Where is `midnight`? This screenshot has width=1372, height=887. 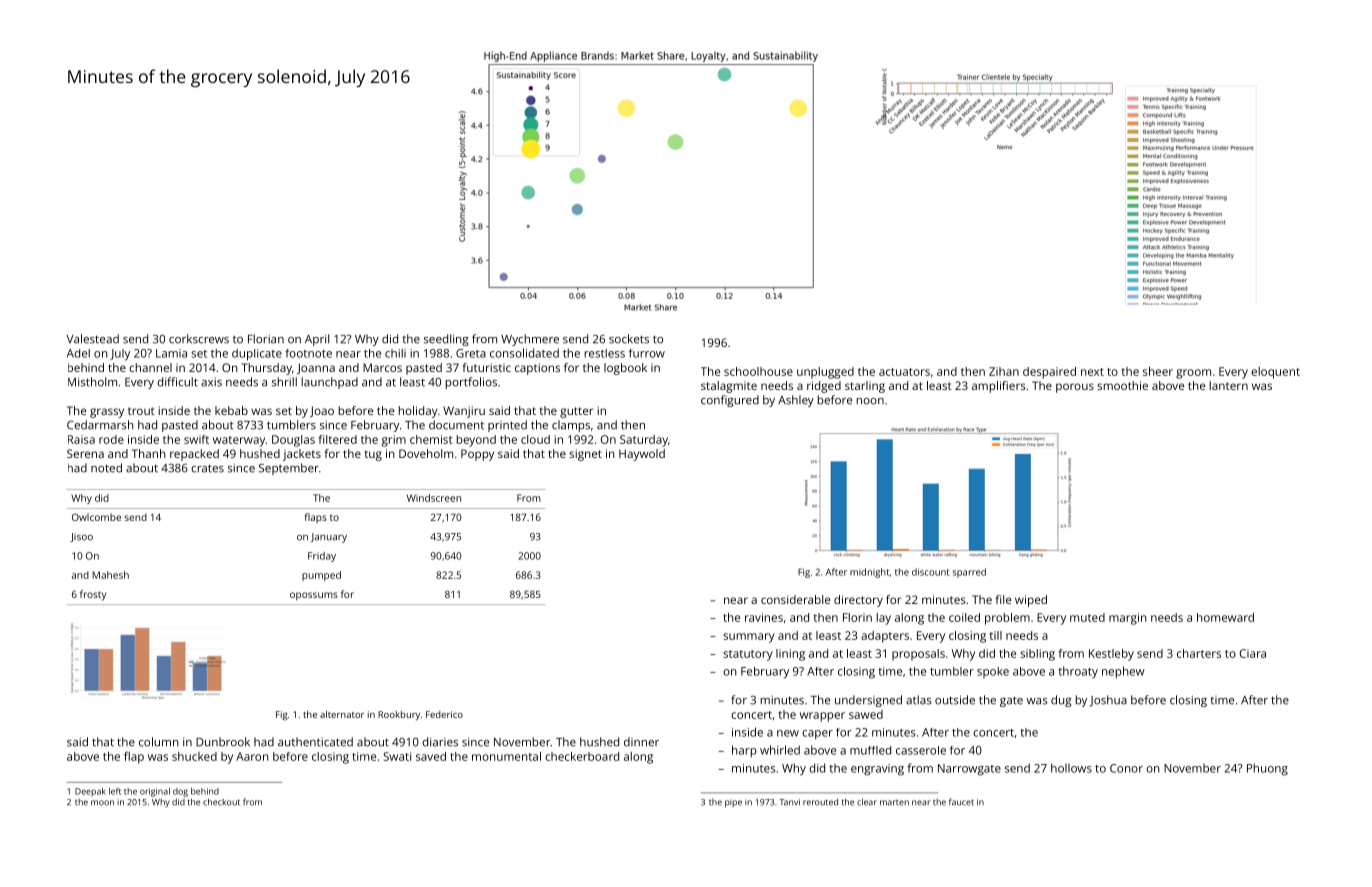 midnight is located at coordinates (869, 573).
